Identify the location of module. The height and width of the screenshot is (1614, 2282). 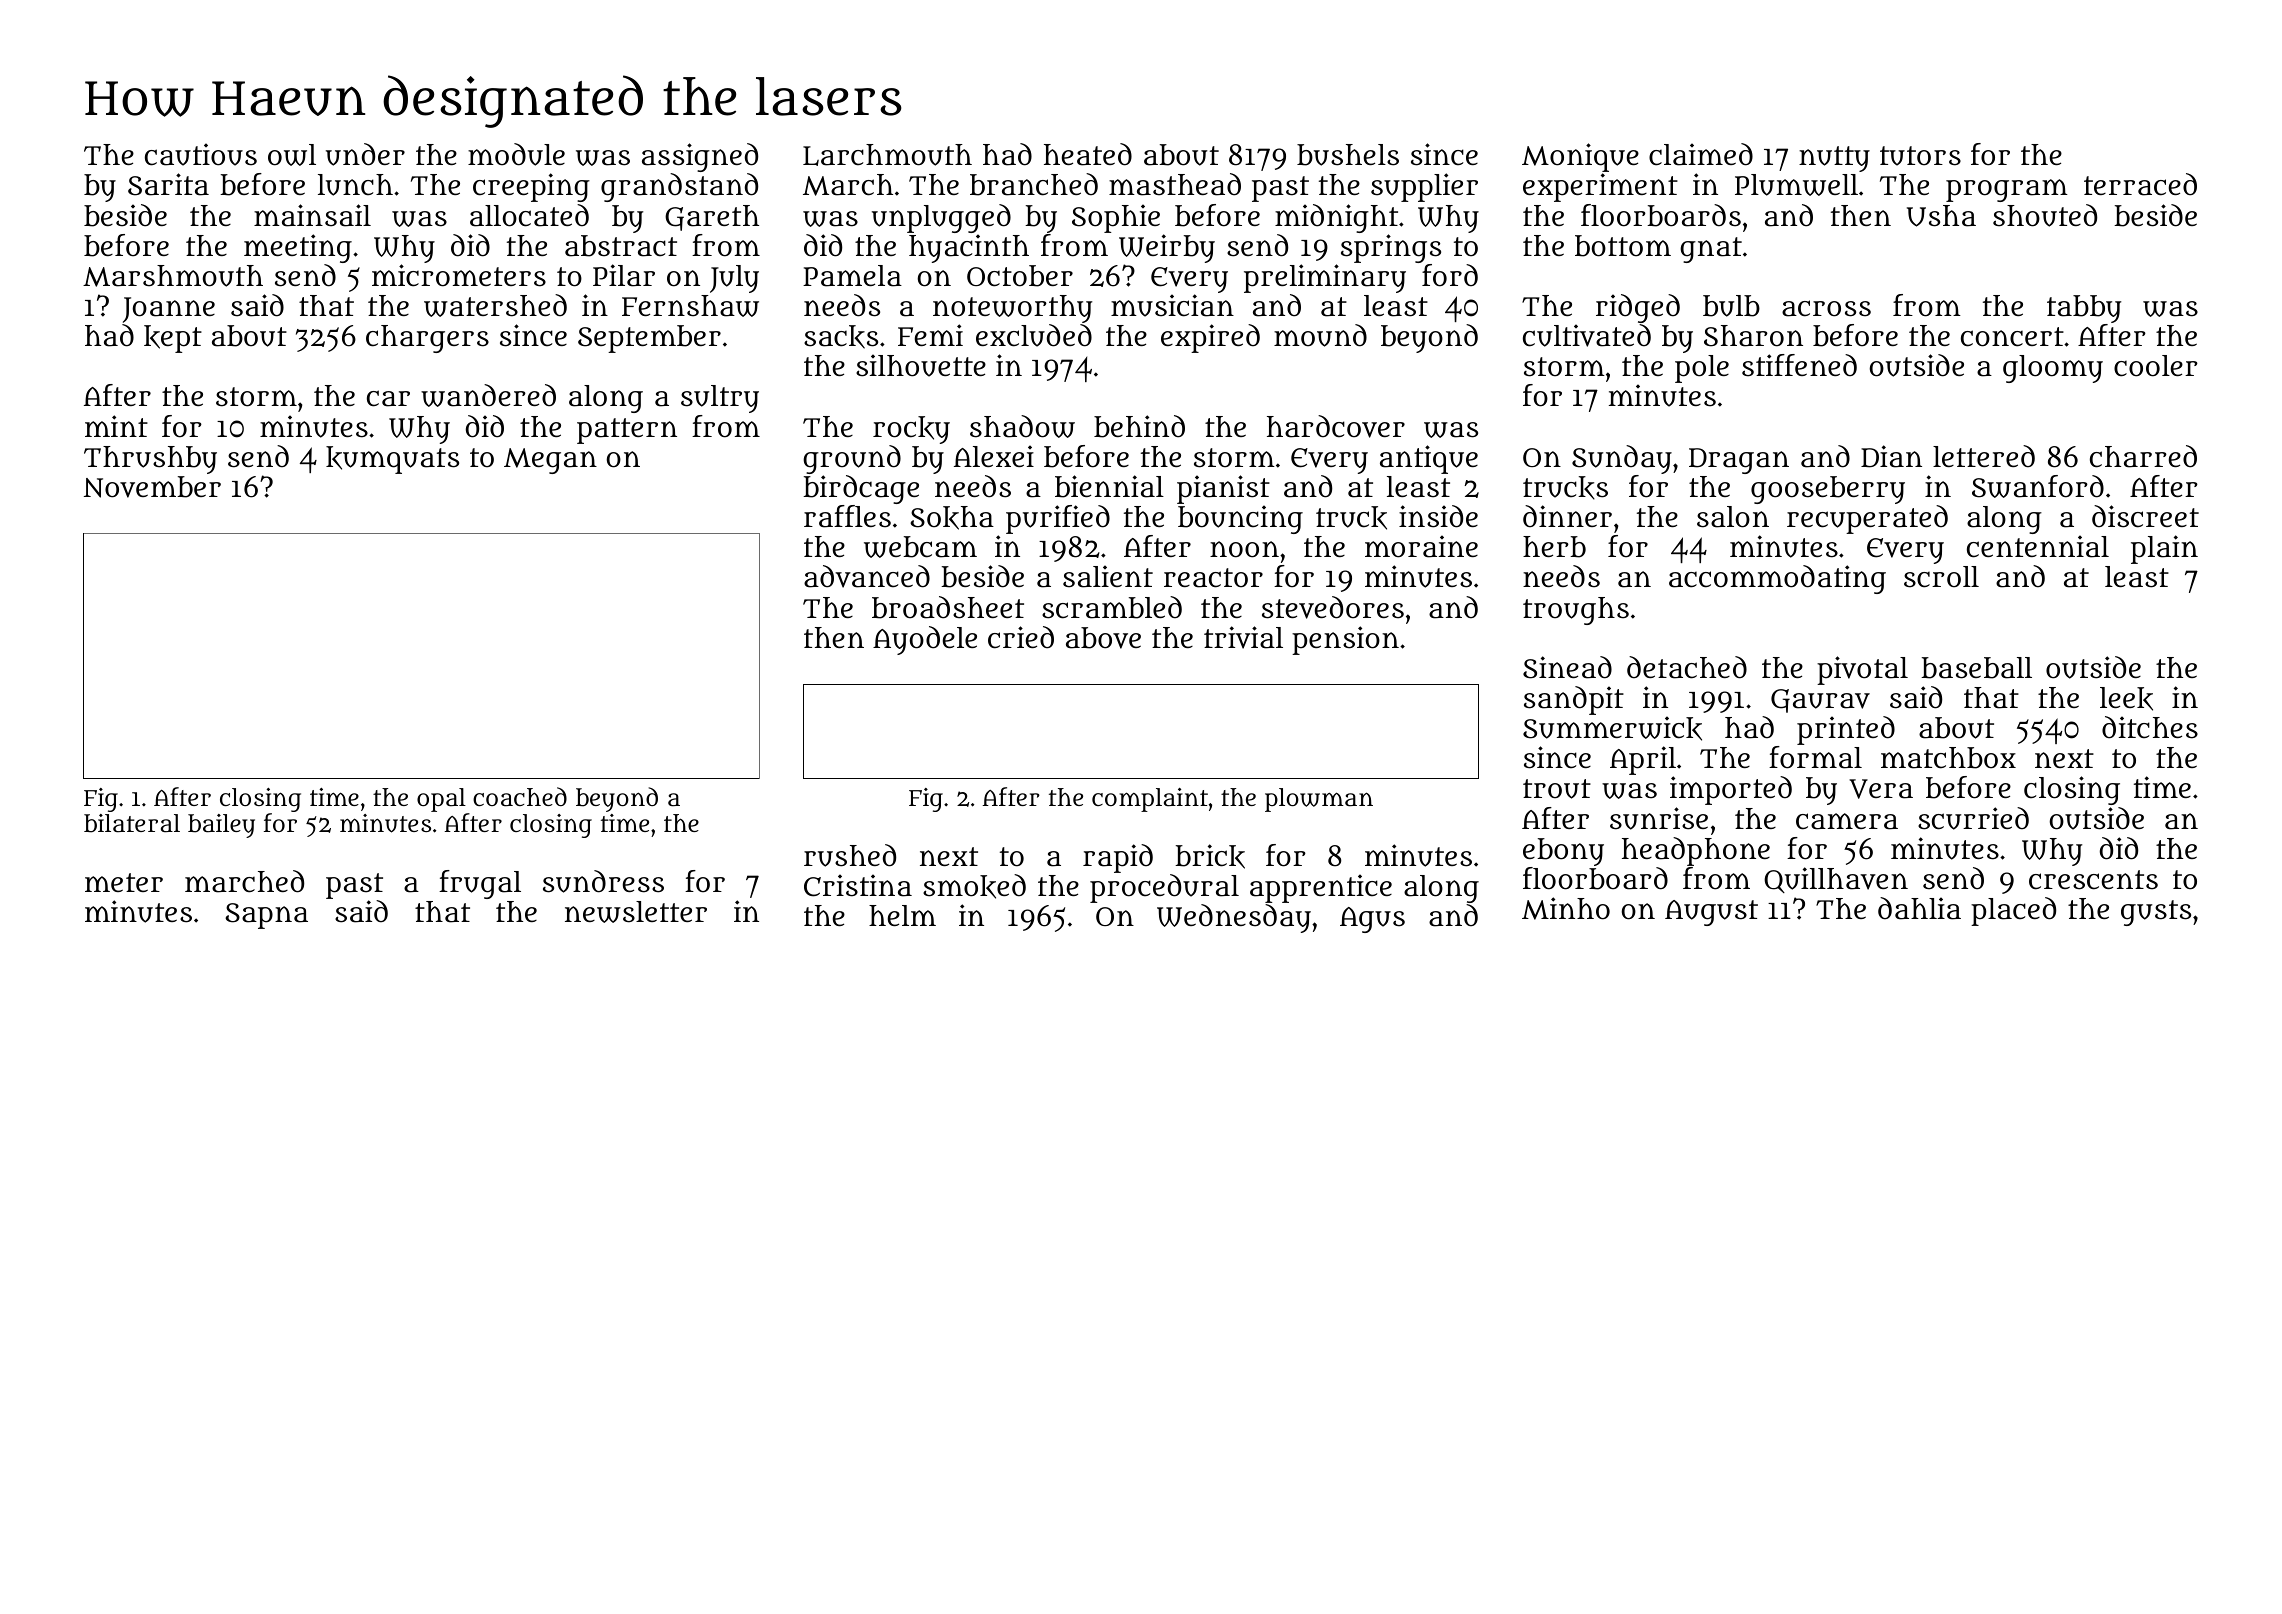
(516, 154).
